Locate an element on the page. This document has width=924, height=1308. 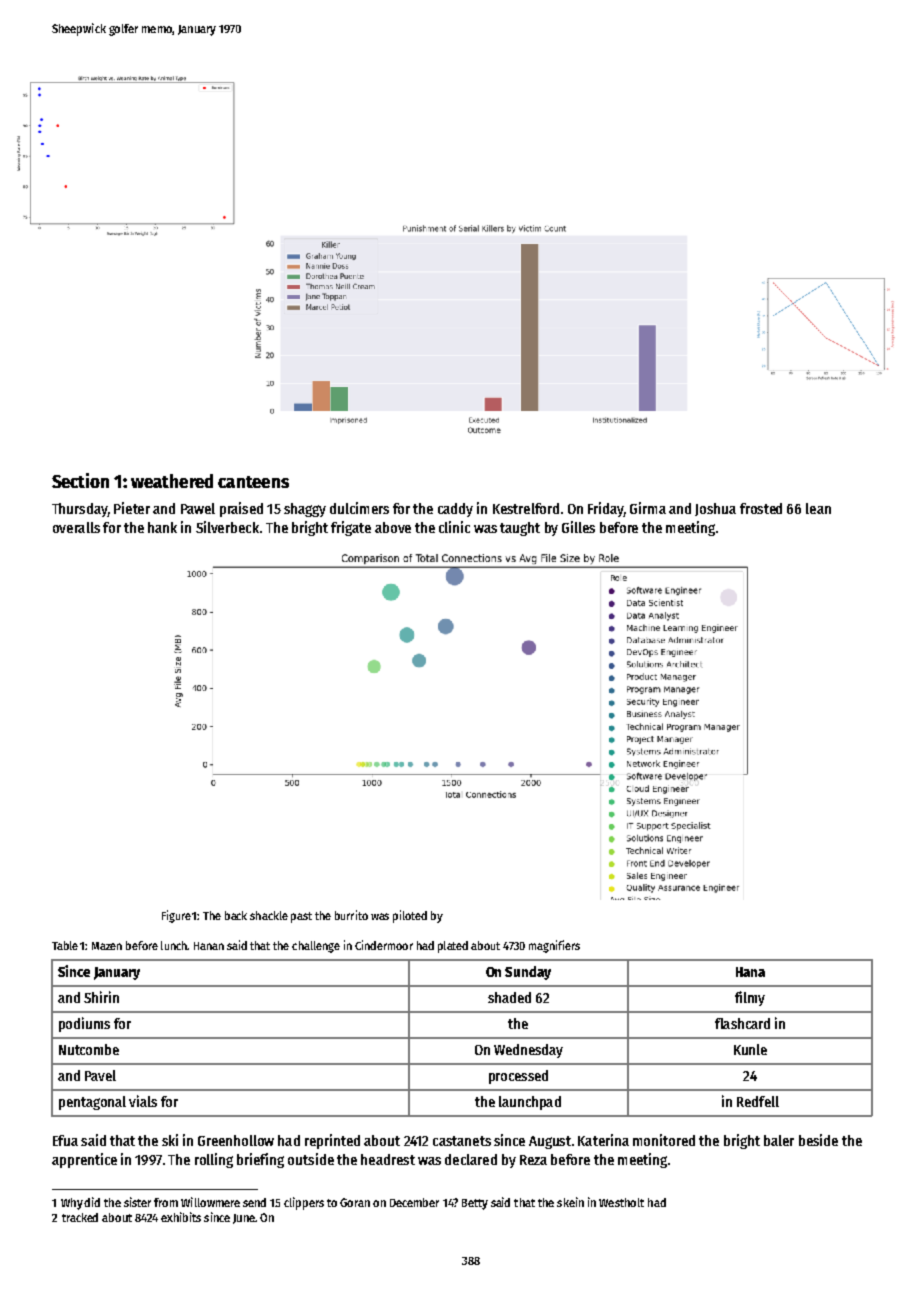
canteens is located at coordinates (253, 482).
